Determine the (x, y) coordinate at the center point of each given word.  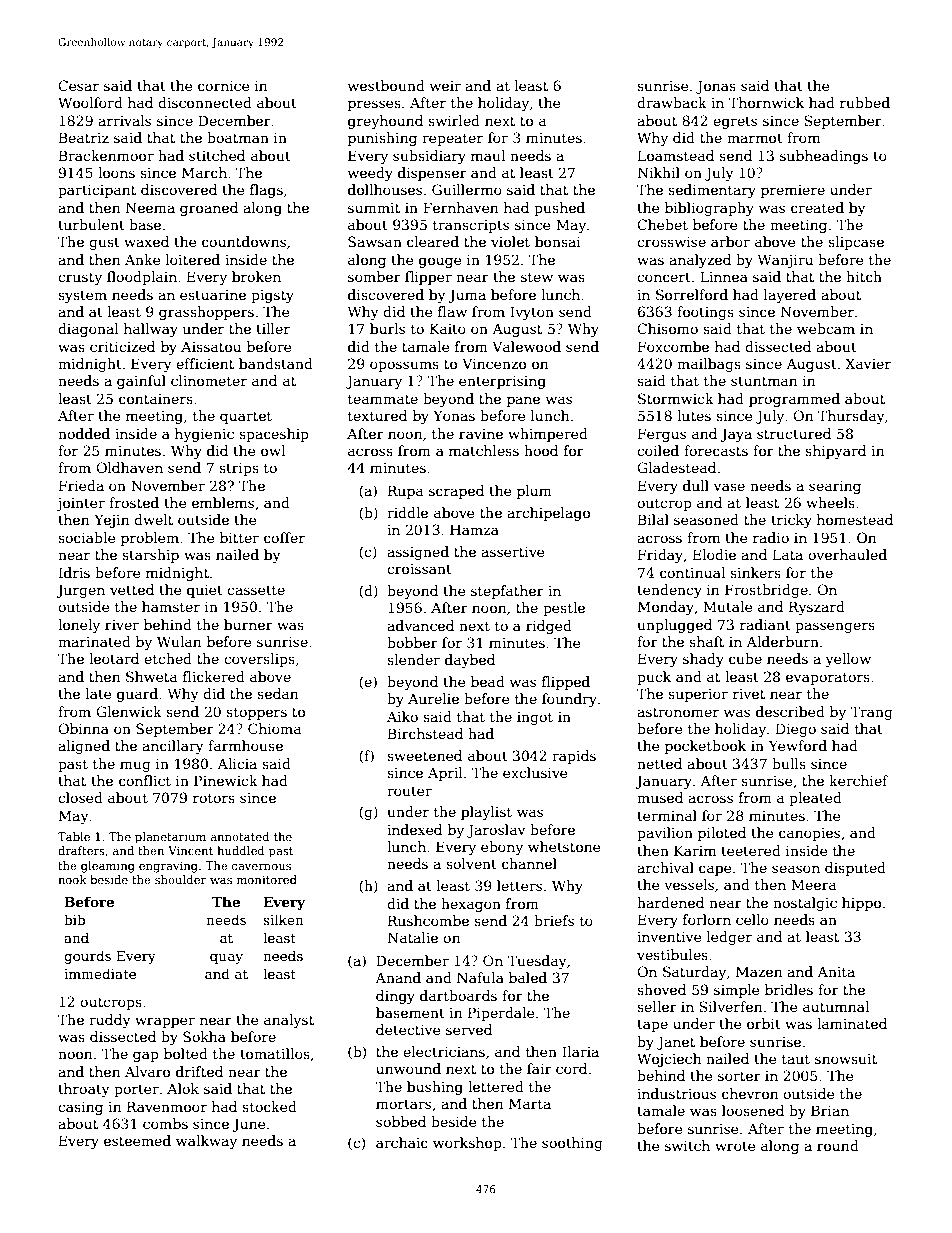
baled (528, 977)
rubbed (865, 102)
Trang (871, 713)
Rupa (405, 492)
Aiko (402, 716)
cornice (224, 86)
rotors (214, 798)
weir (445, 86)
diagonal (88, 330)
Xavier (868, 363)
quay (226, 959)
